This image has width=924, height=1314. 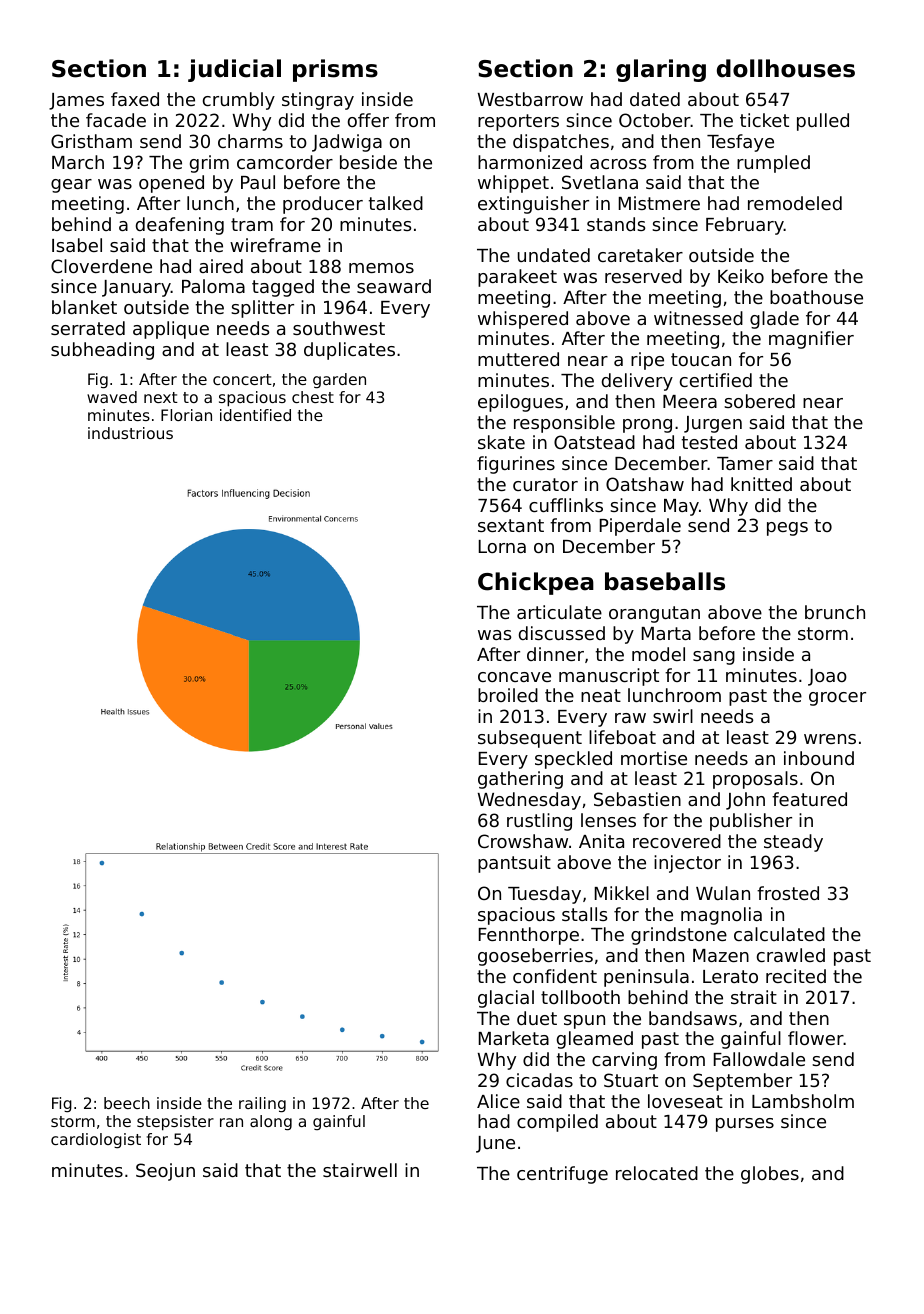 I want to click on industrious, so click(x=130, y=433).
